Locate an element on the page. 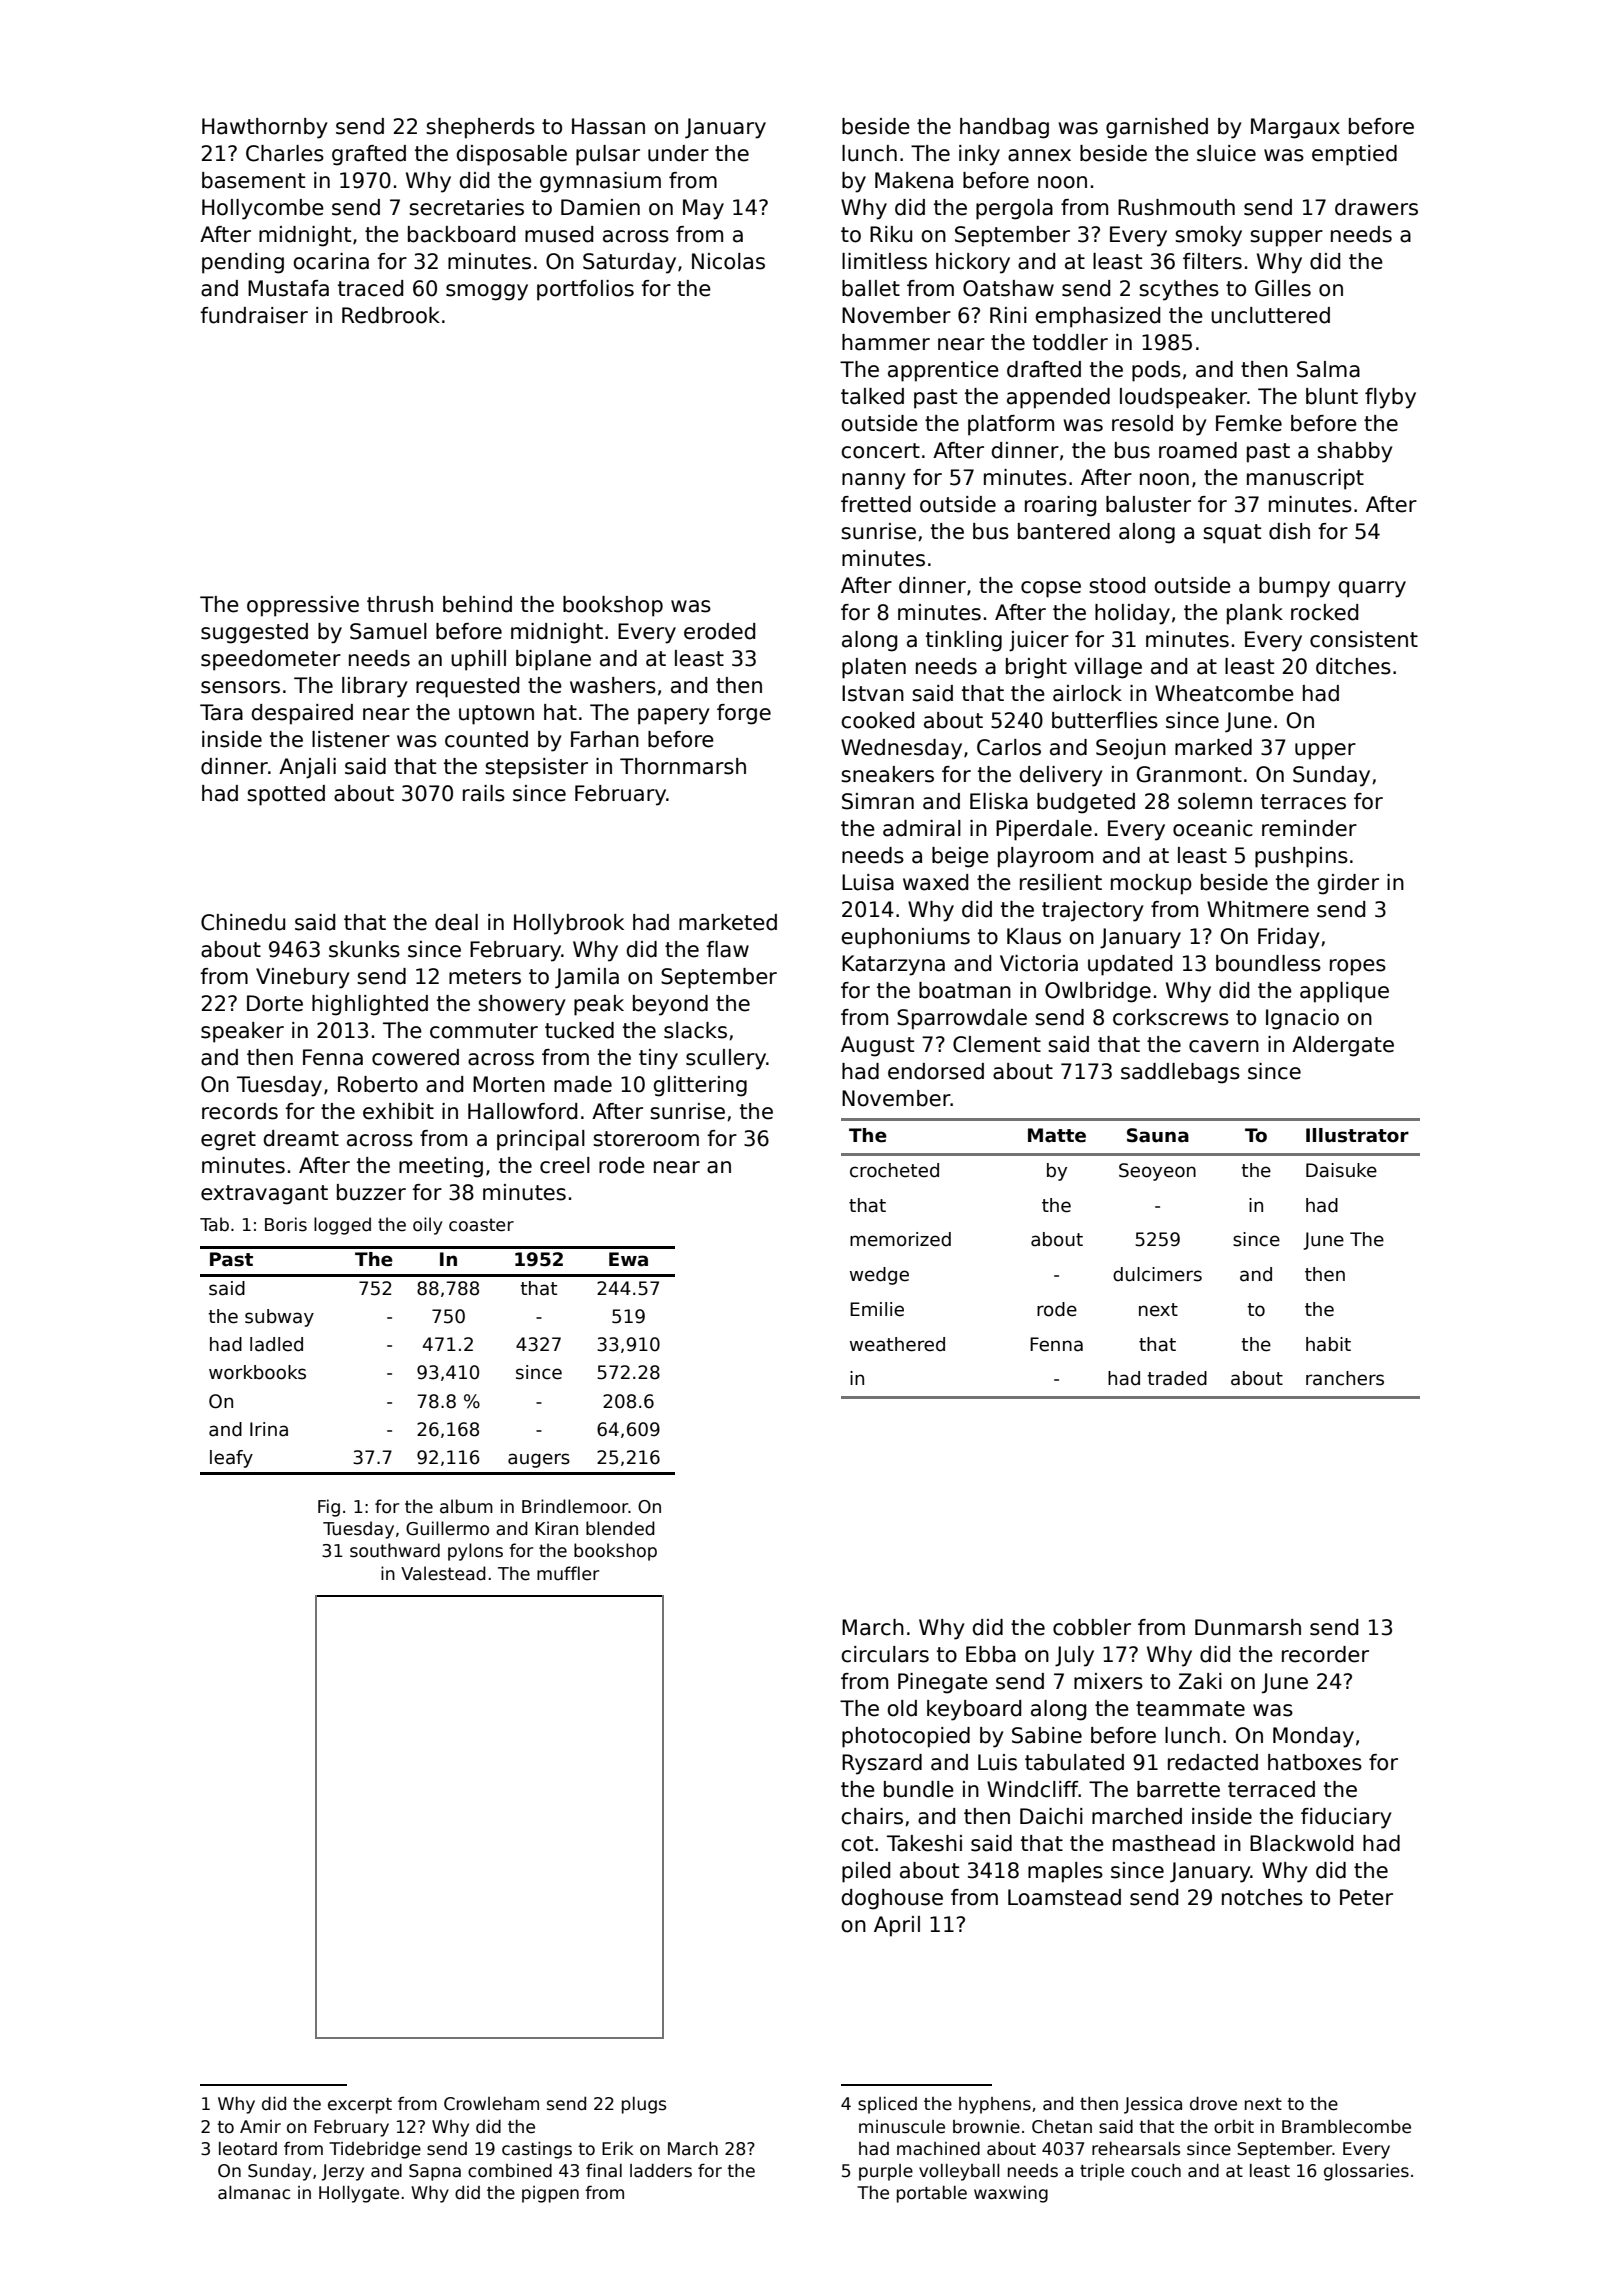 The height and width of the document is (2292, 1620). drawers is located at coordinates (1376, 207).
